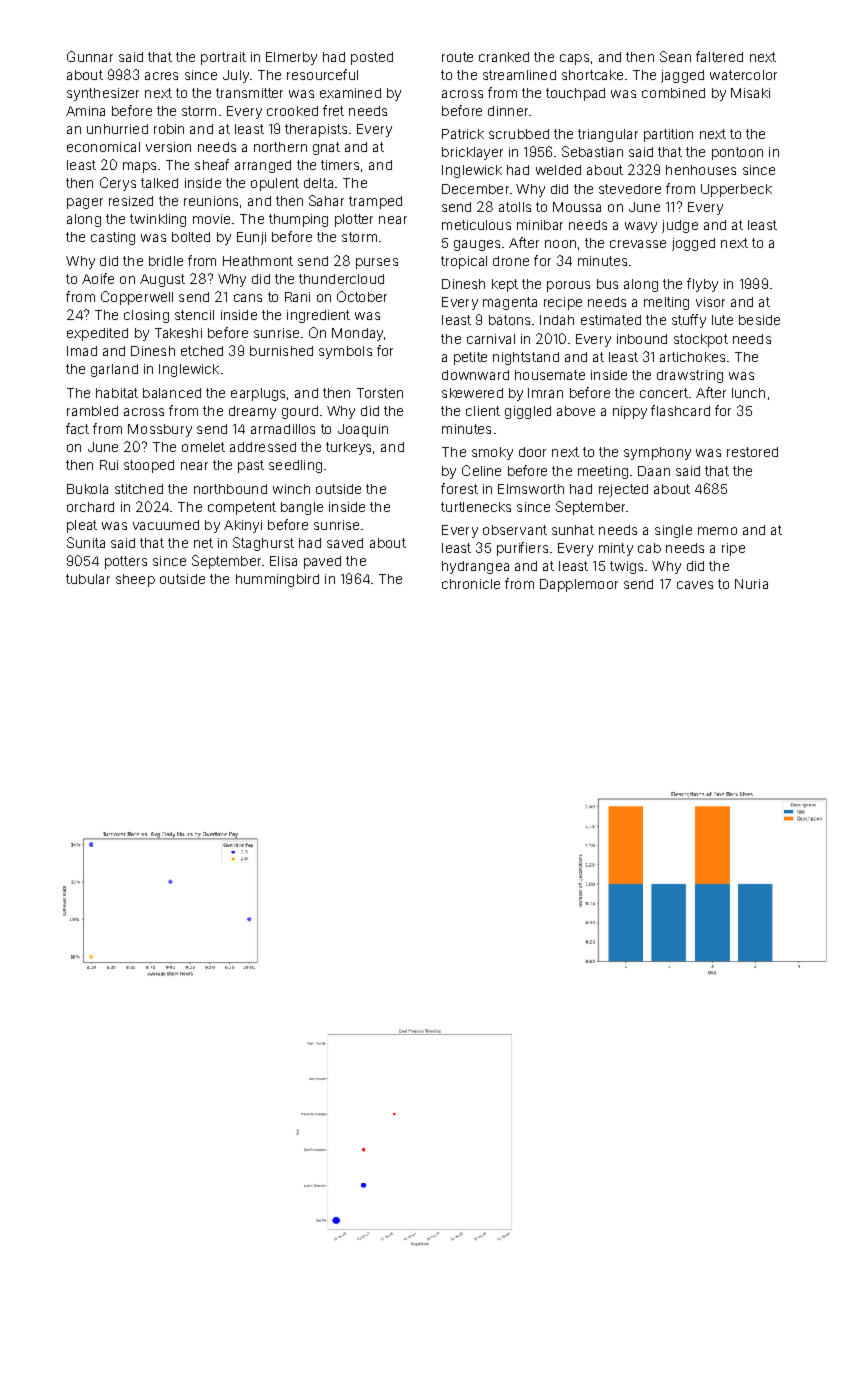  Describe the element at coordinates (574, 59) in the image. I see `caps` at that location.
